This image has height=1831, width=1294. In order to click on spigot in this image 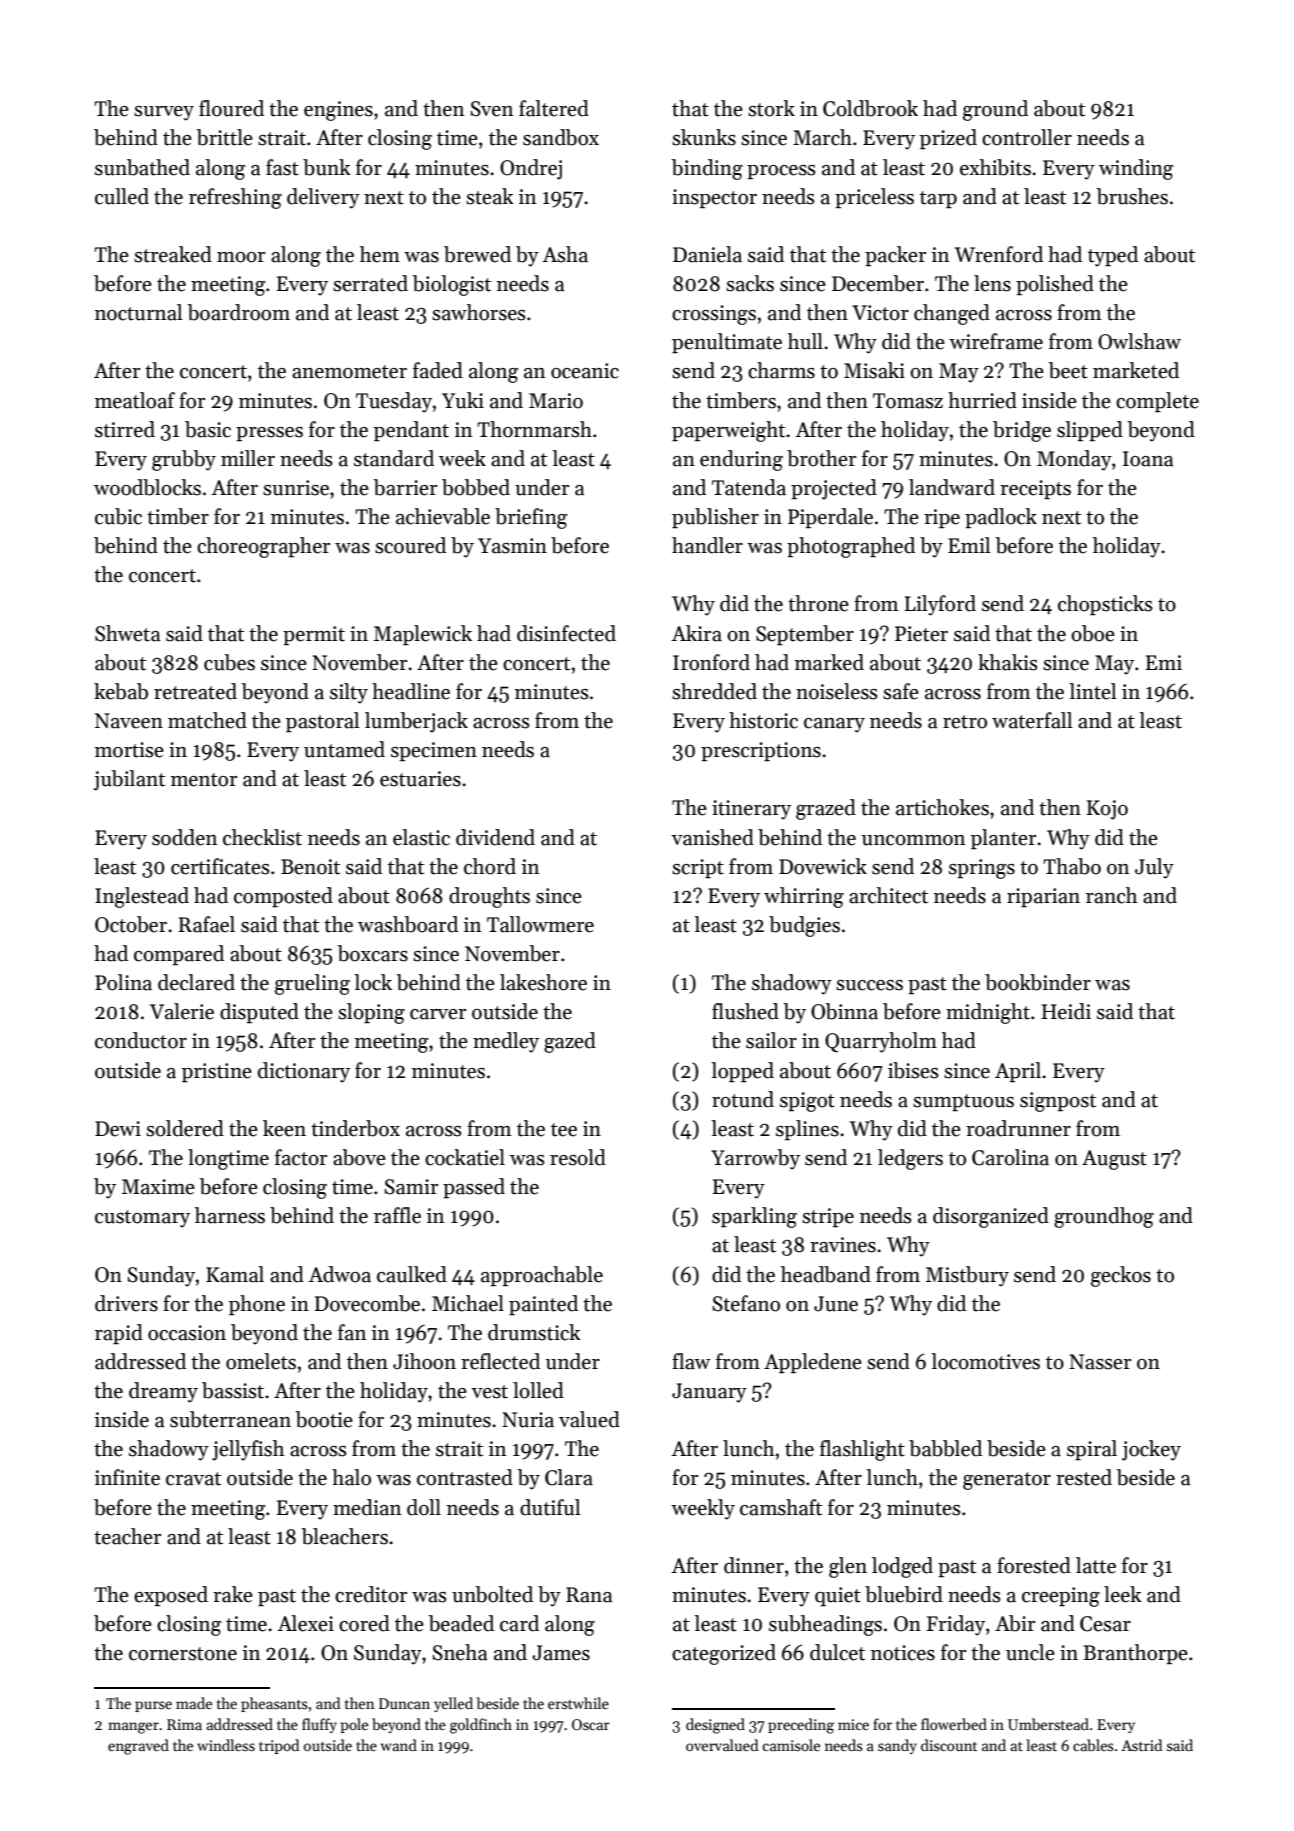, I will do `click(807, 1102)`.
